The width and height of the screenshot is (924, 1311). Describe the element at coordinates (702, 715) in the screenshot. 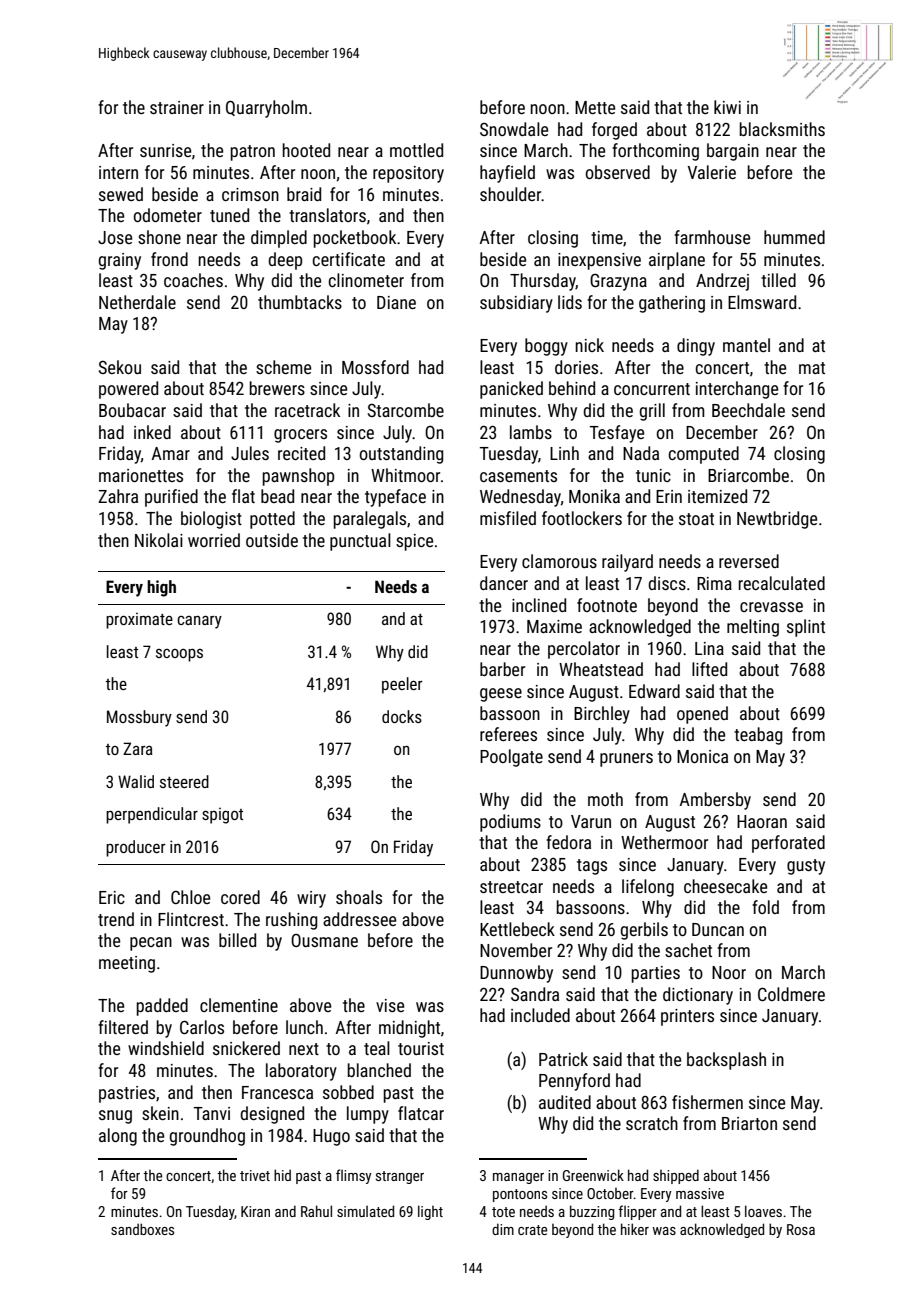

I see `opened` at that location.
